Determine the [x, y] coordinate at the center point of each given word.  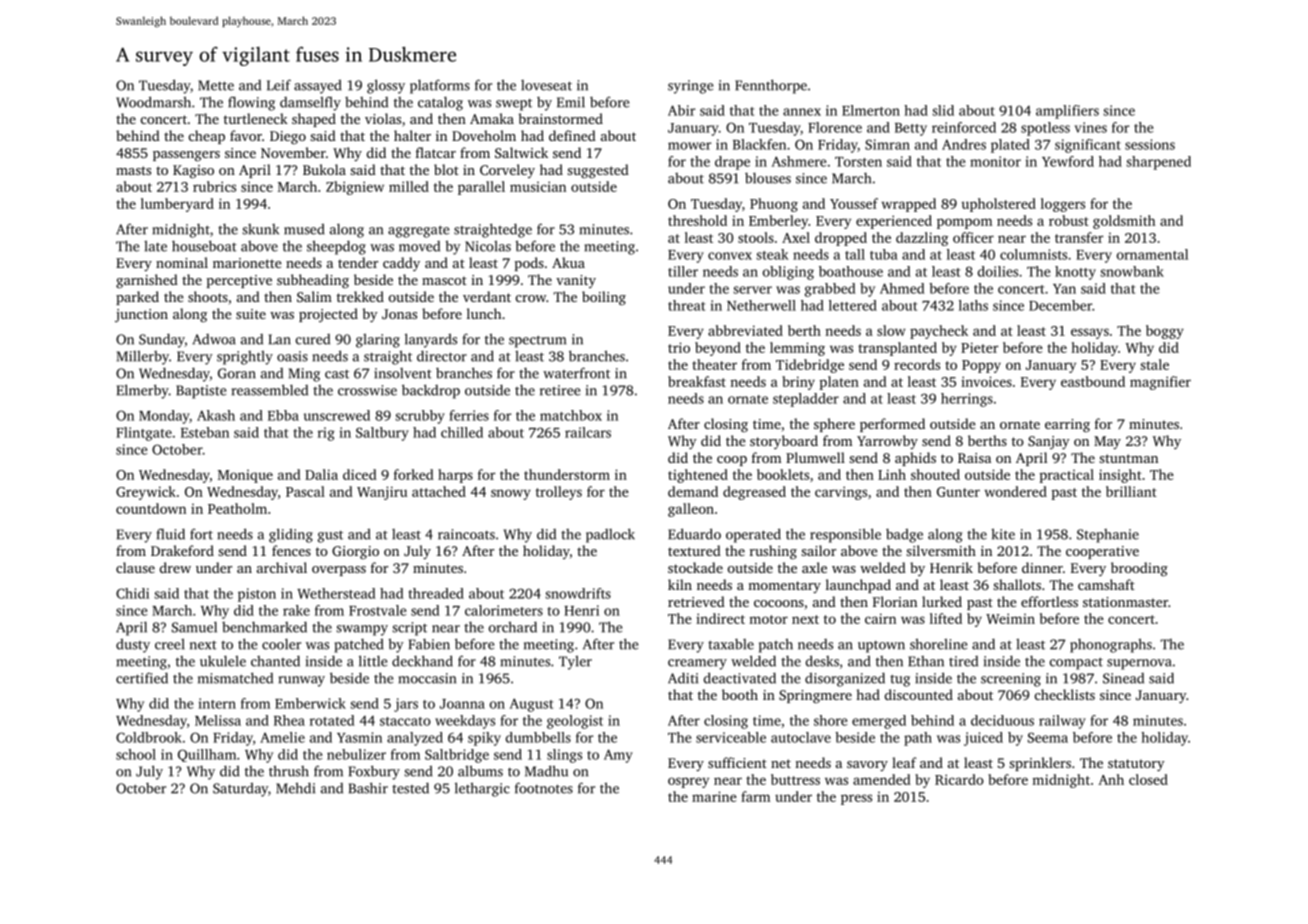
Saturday [240, 789]
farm [755, 796]
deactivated [740, 678]
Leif [279, 85]
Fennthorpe [771, 86]
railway [1062, 722]
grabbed [830, 290]
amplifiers [1067, 112]
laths [973, 305]
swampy [362, 630]
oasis [292, 356]
